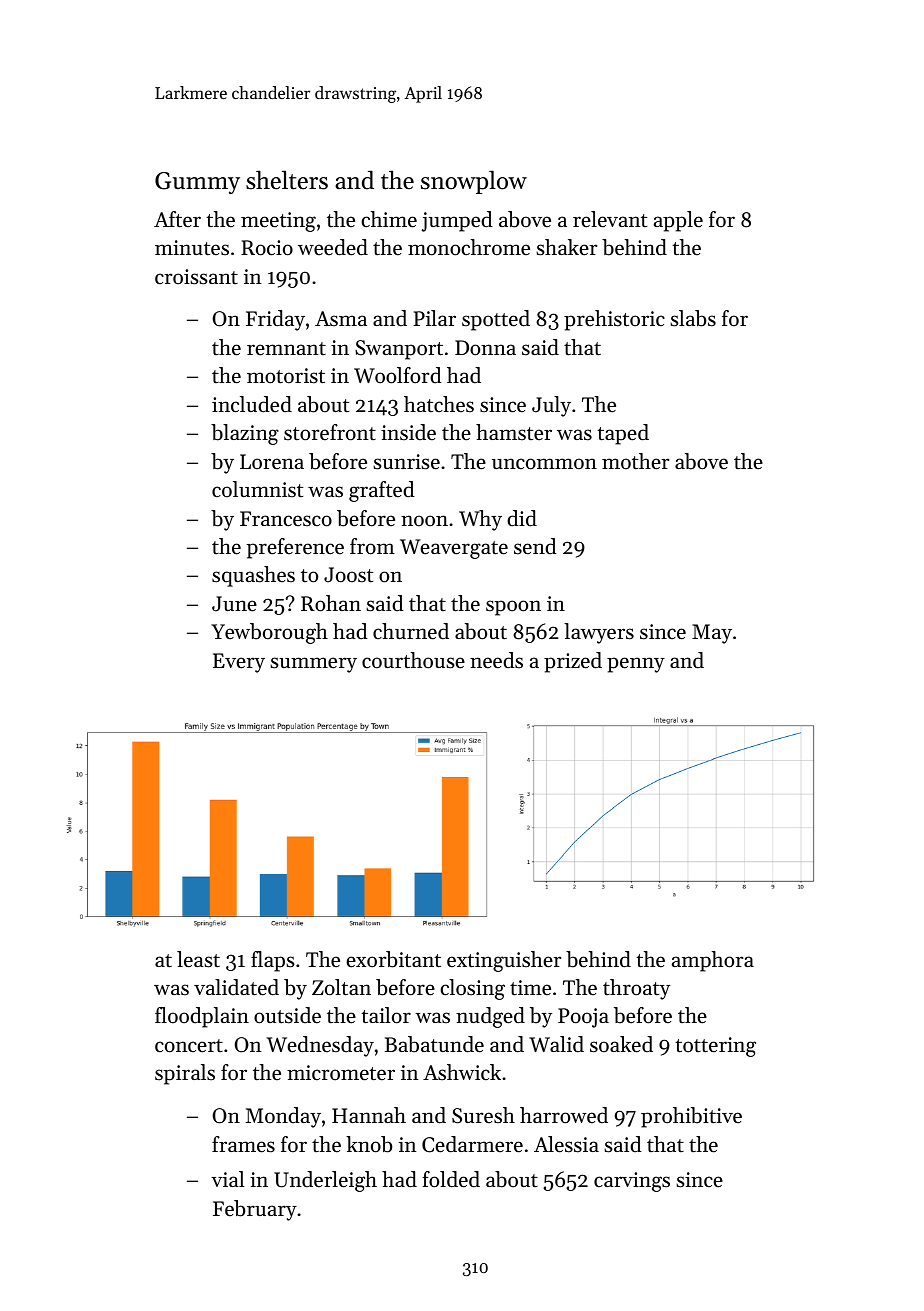 The width and height of the screenshot is (924, 1311). What do you see at coordinates (198, 959) in the screenshot?
I see `least` at bounding box center [198, 959].
